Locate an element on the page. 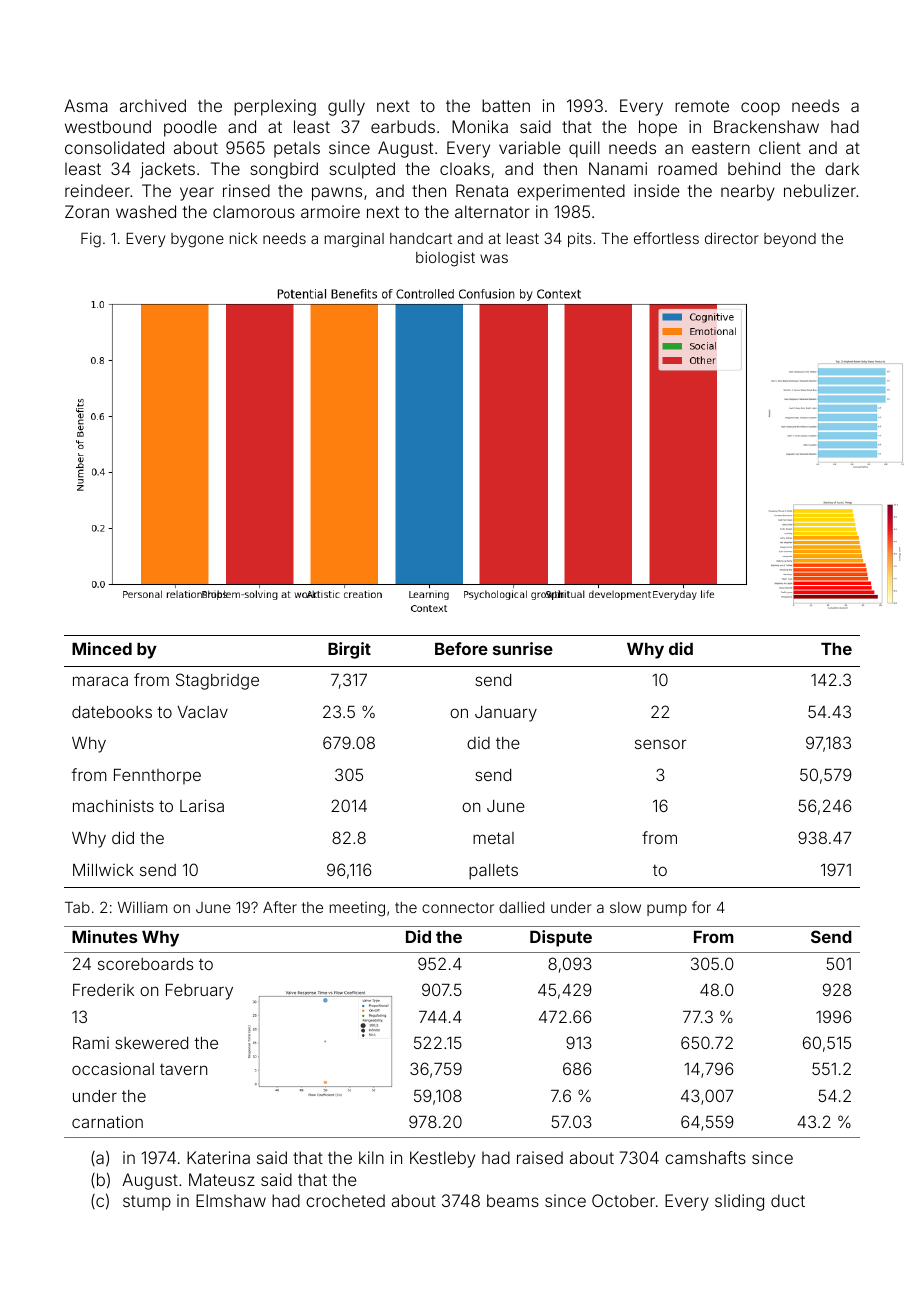  sensor is located at coordinates (661, 744).
